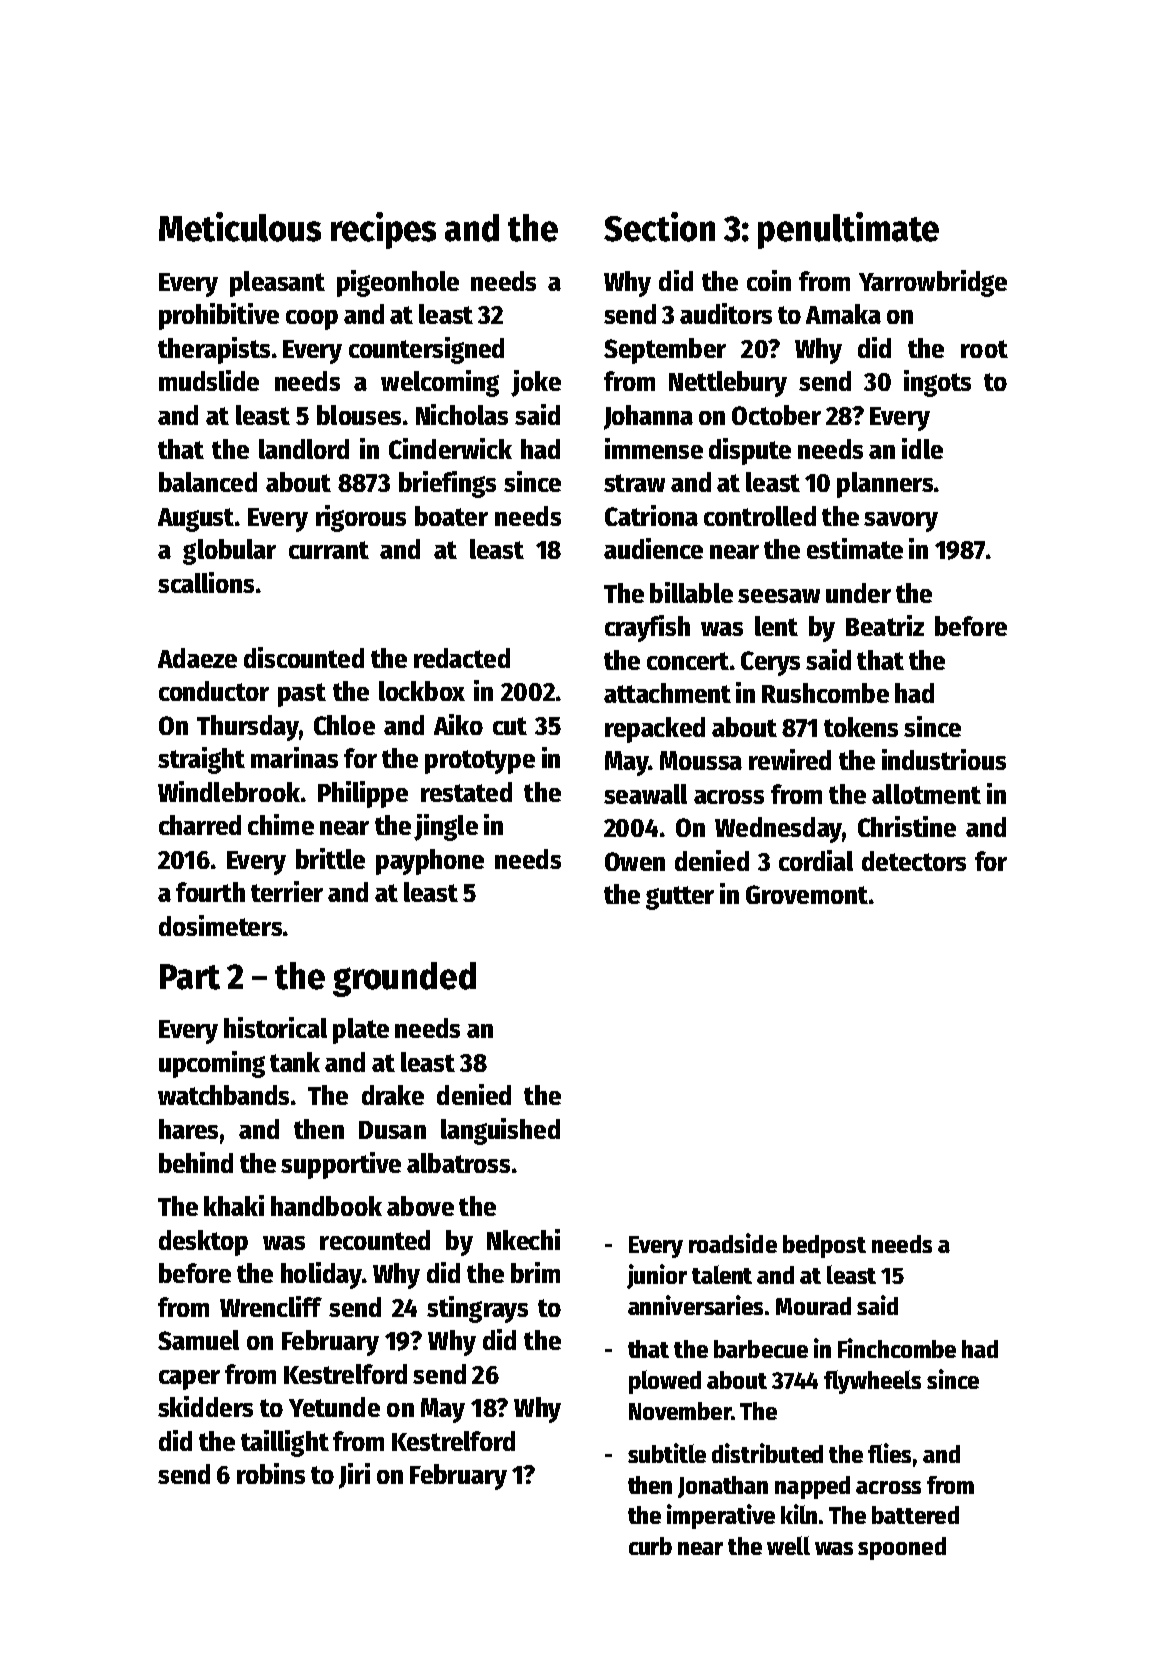 The height and width of the image is (1654, 1165). What do you see at coordinates (354, 1476) in the image?
I see `Jiri` at bounding box center [354, 1476].
